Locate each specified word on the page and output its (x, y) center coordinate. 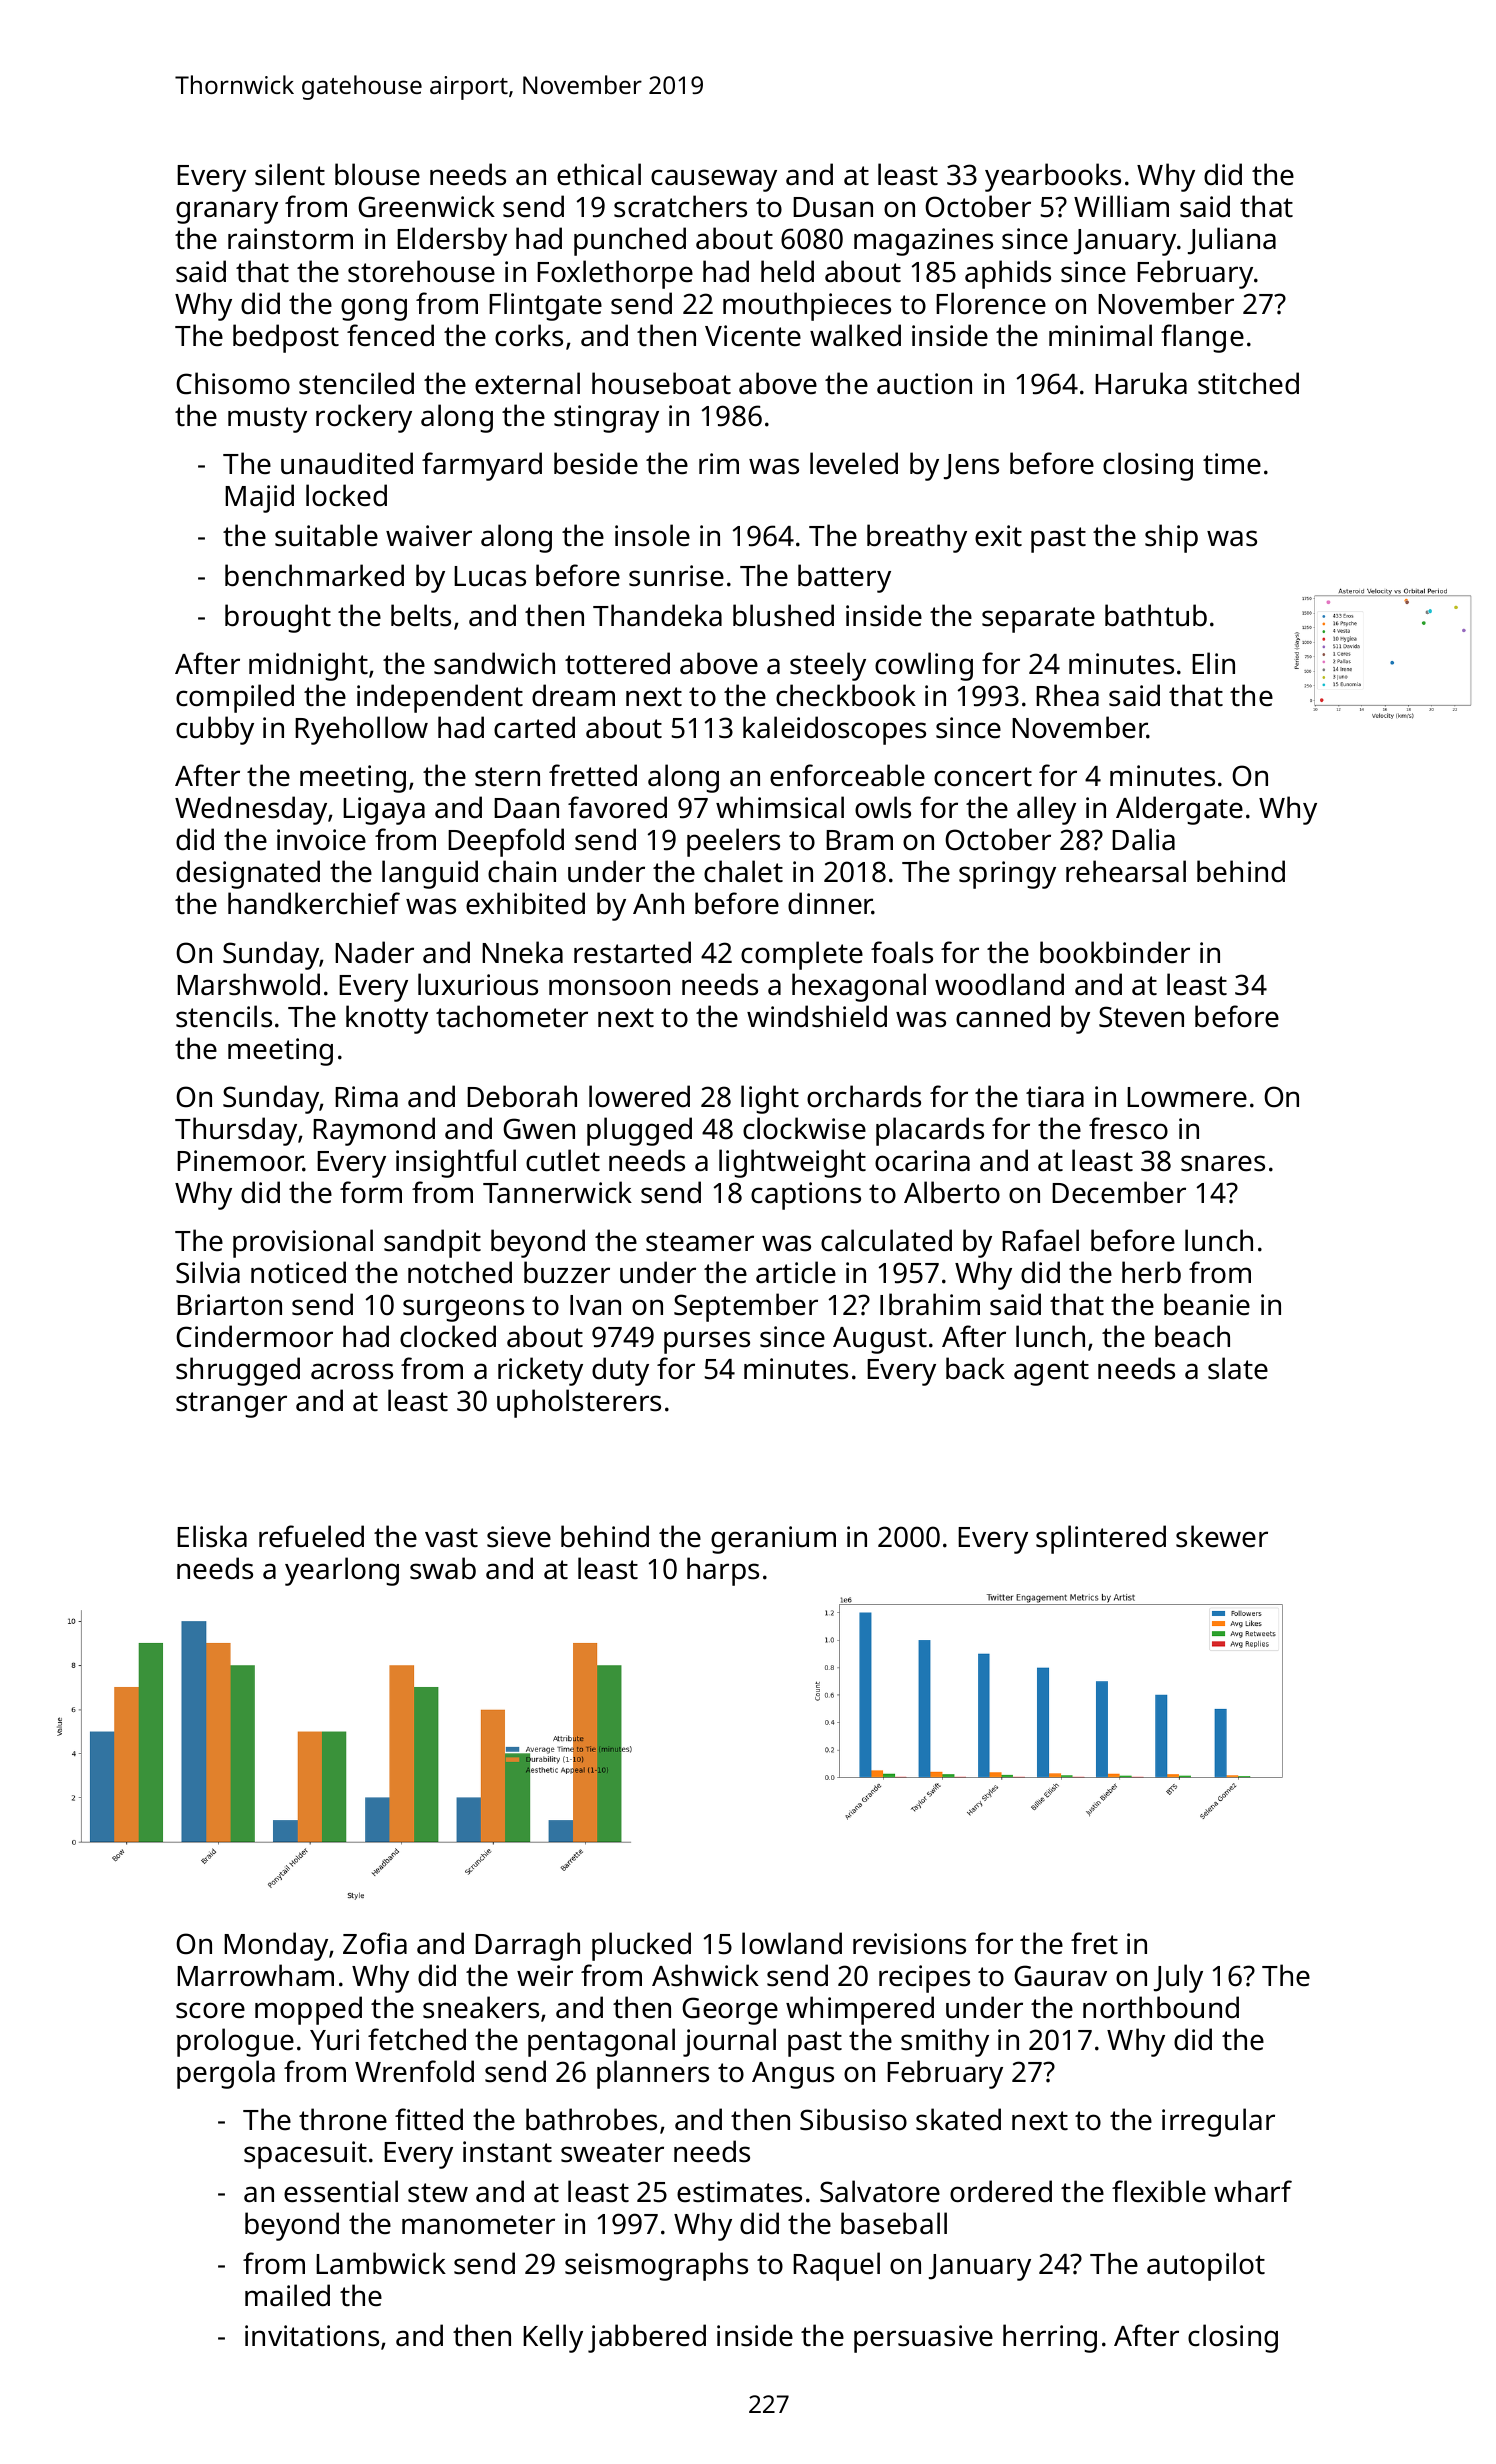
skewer (1222, 1536)
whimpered (860, 2010)
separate (1038, 620)
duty (620, 1371)
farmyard (482, 466)
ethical (599, 174)
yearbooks (1053, 177)
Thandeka (657, 615)
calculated (886, 1240)
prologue (235, 2042)
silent (290, 174)
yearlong (342, 1571)
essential (341, 2191)
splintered (1101, 1539)
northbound (1161, 2007)
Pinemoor (240, 1161)
